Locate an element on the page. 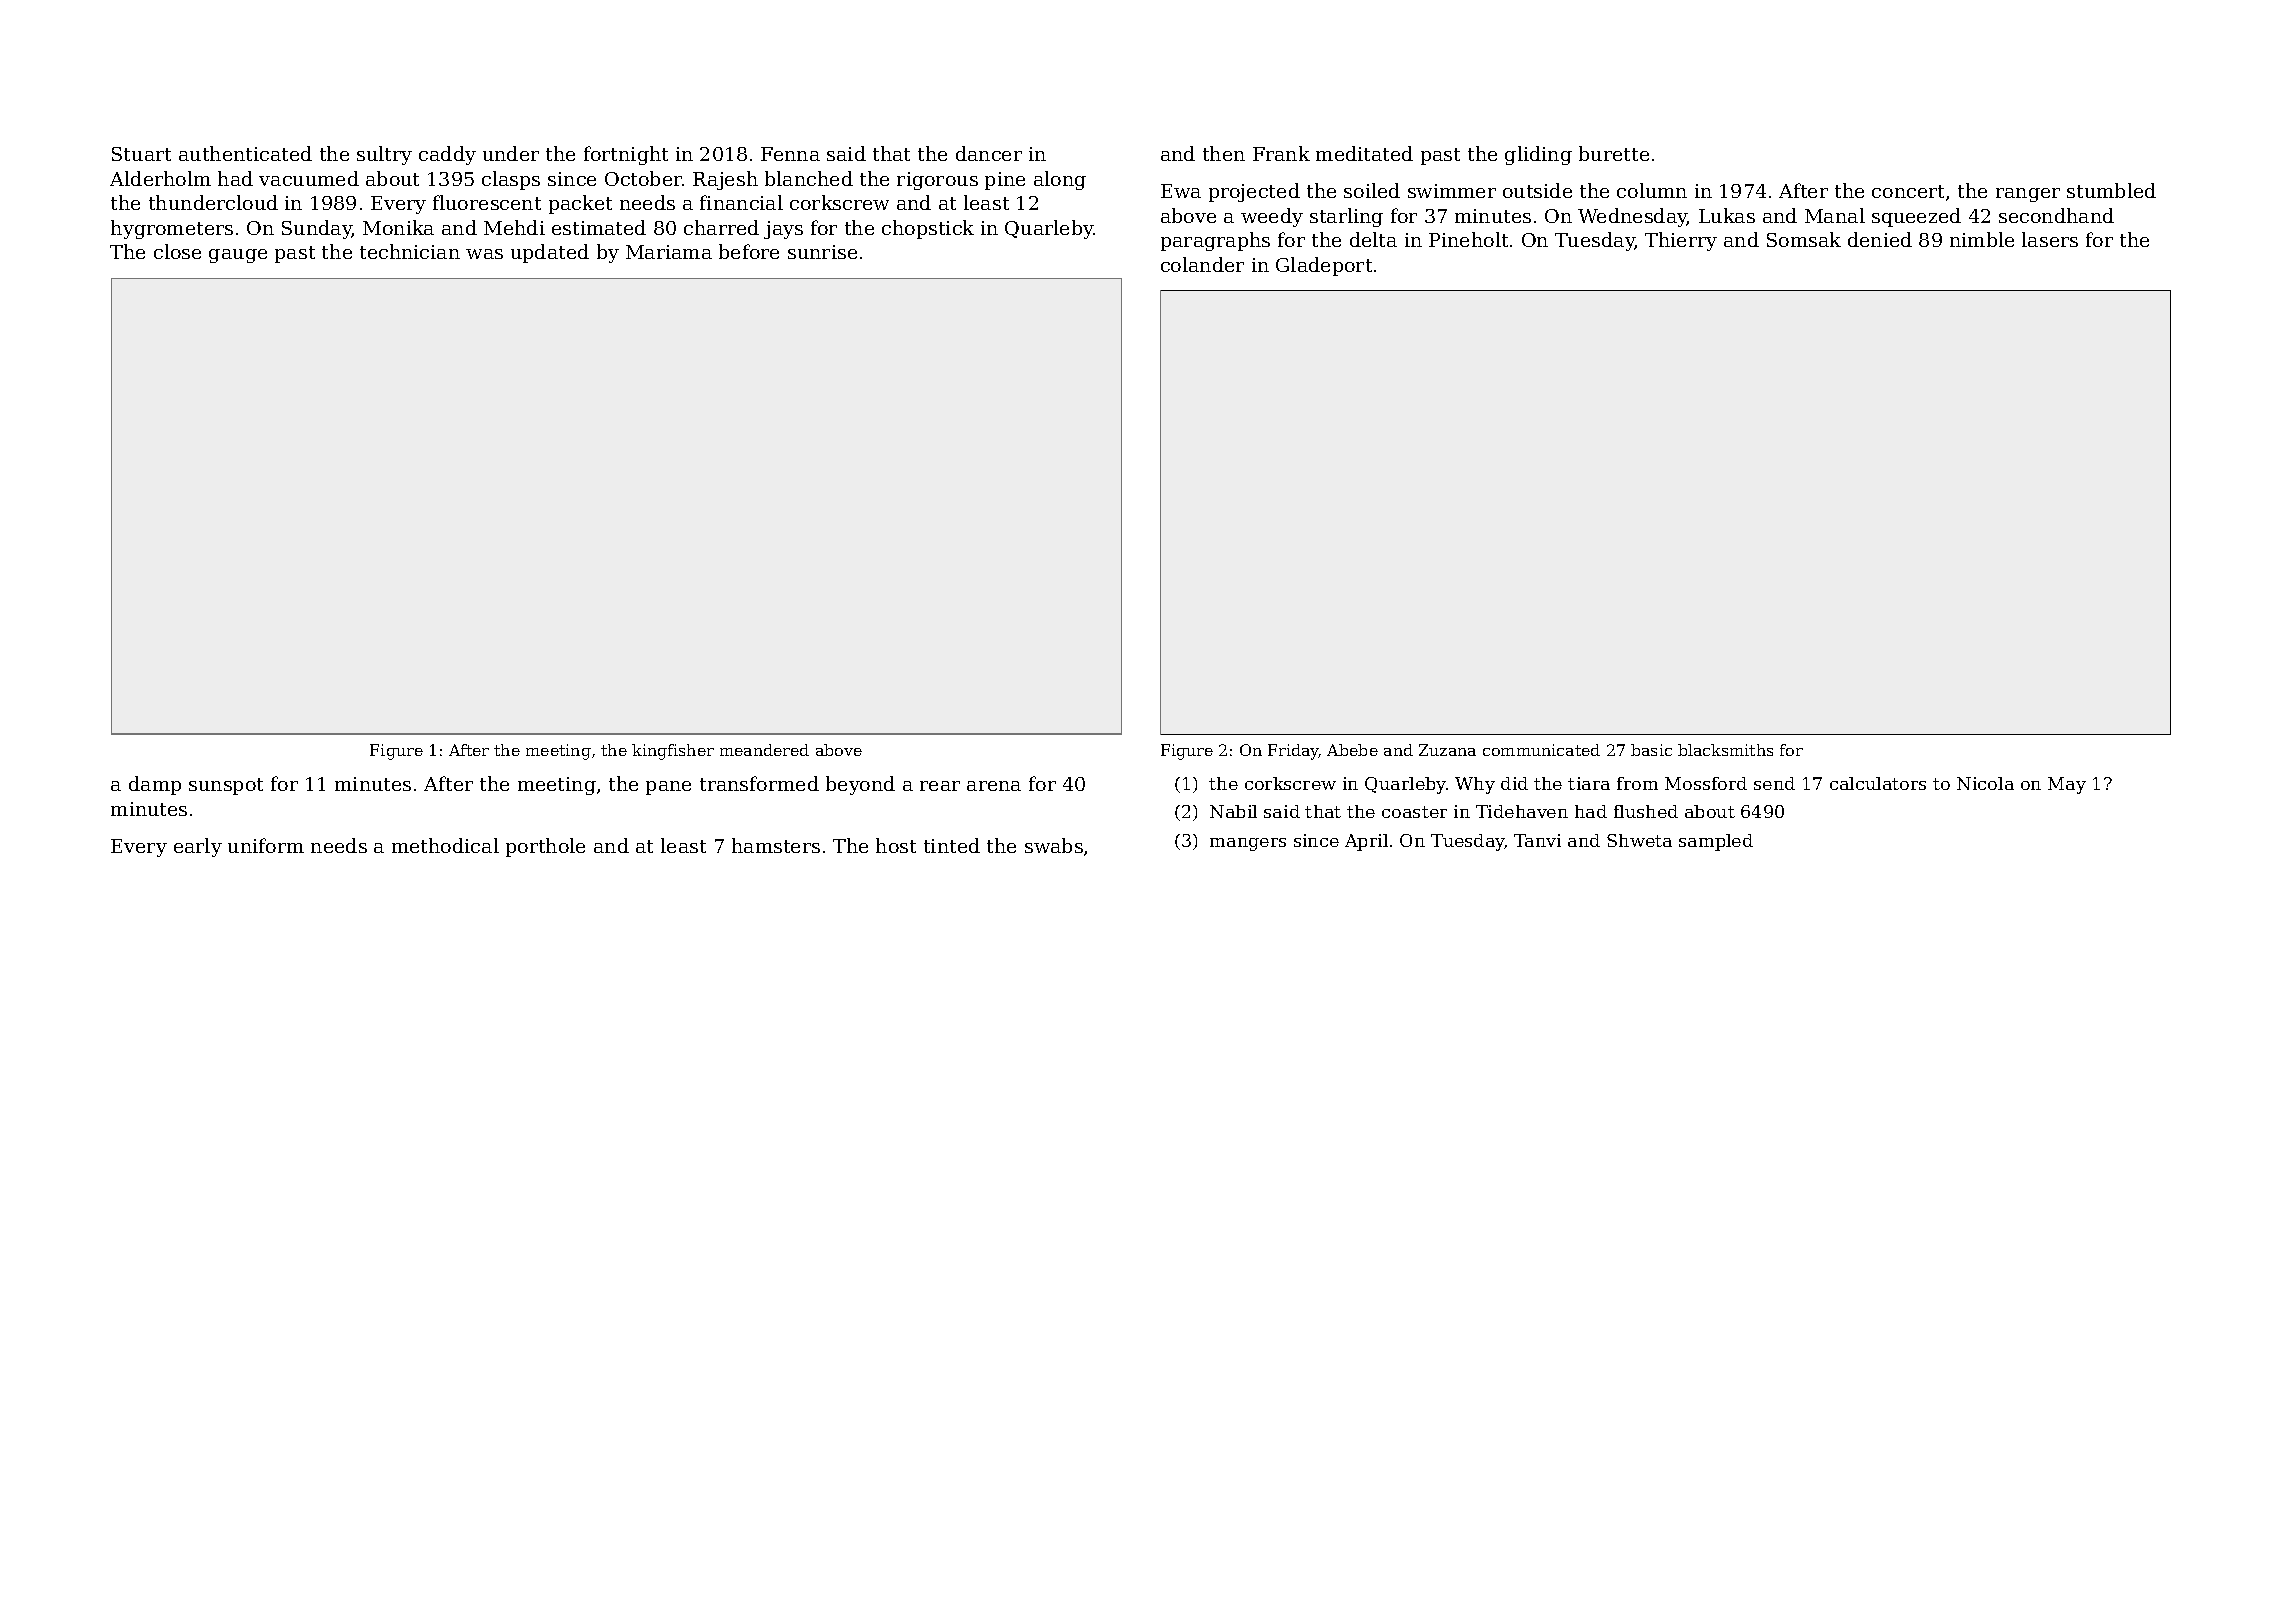 This page has width=2282, height=1614. blacksmiths is located at coordinates (1725, 750).
